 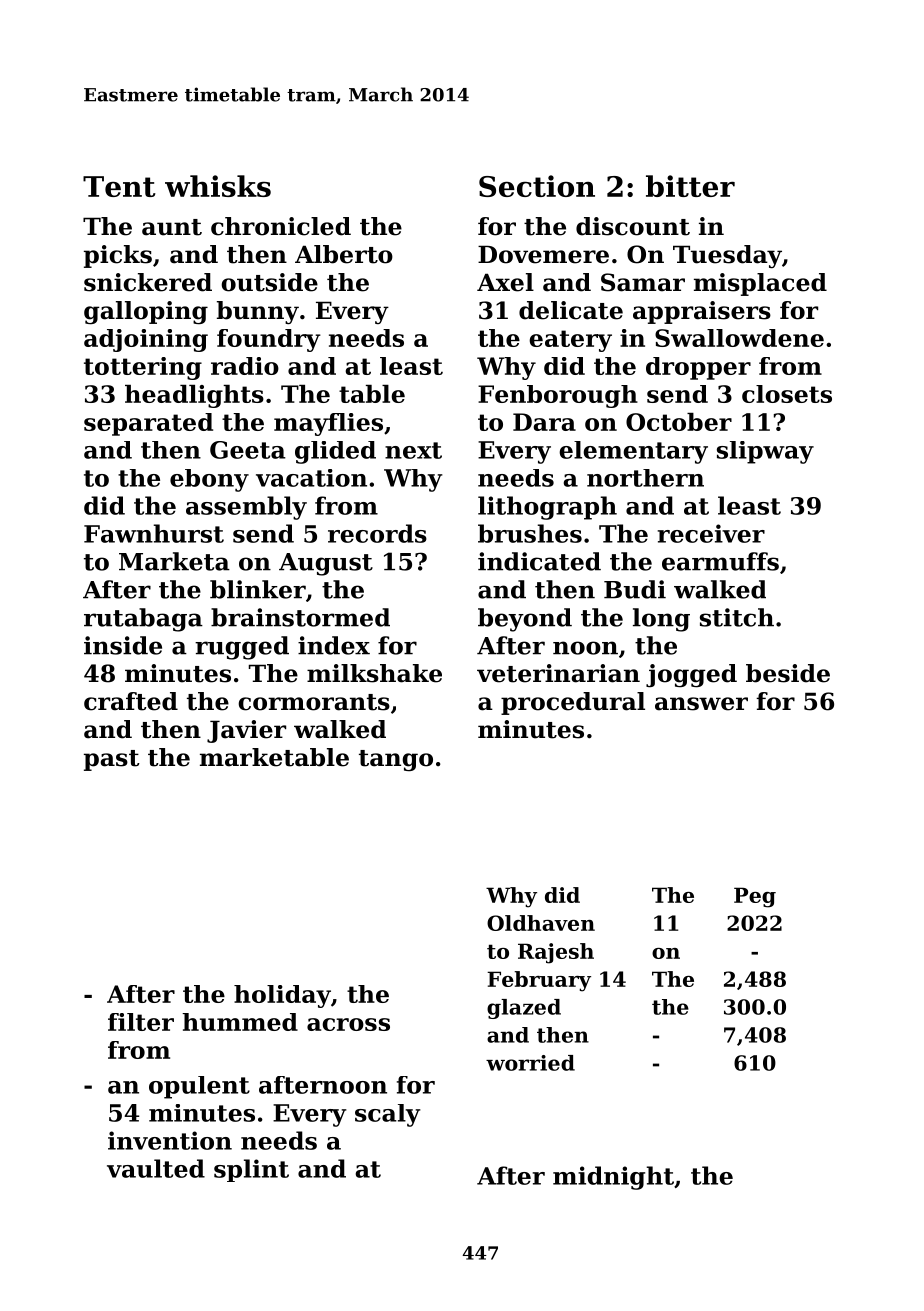 What do you see at coordinates (541, 923) in the screenshot?
I see `Oldhaven` at bounding box center [541, 923].
